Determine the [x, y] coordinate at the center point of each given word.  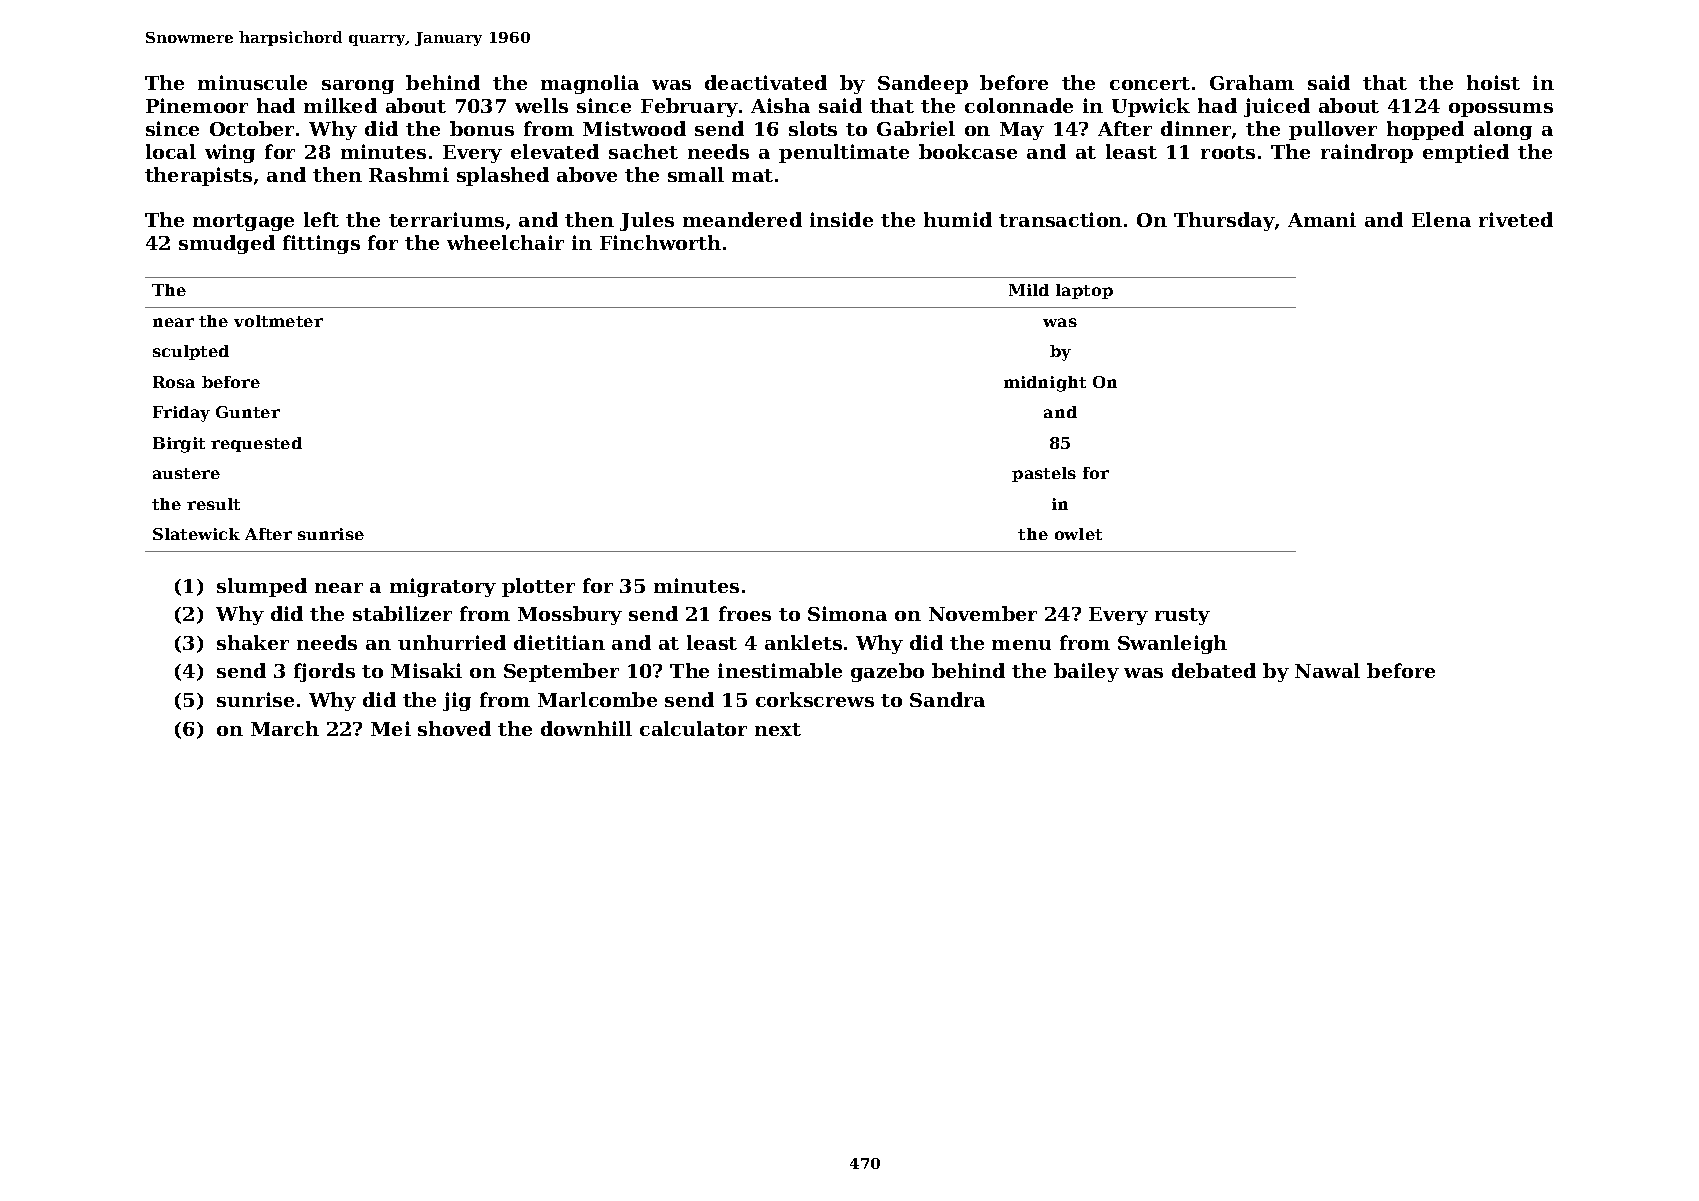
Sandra [947, 699]
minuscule [252, 82]
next [778, 729]
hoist [1493, 82]
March [285, 728]
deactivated [766, 82]
